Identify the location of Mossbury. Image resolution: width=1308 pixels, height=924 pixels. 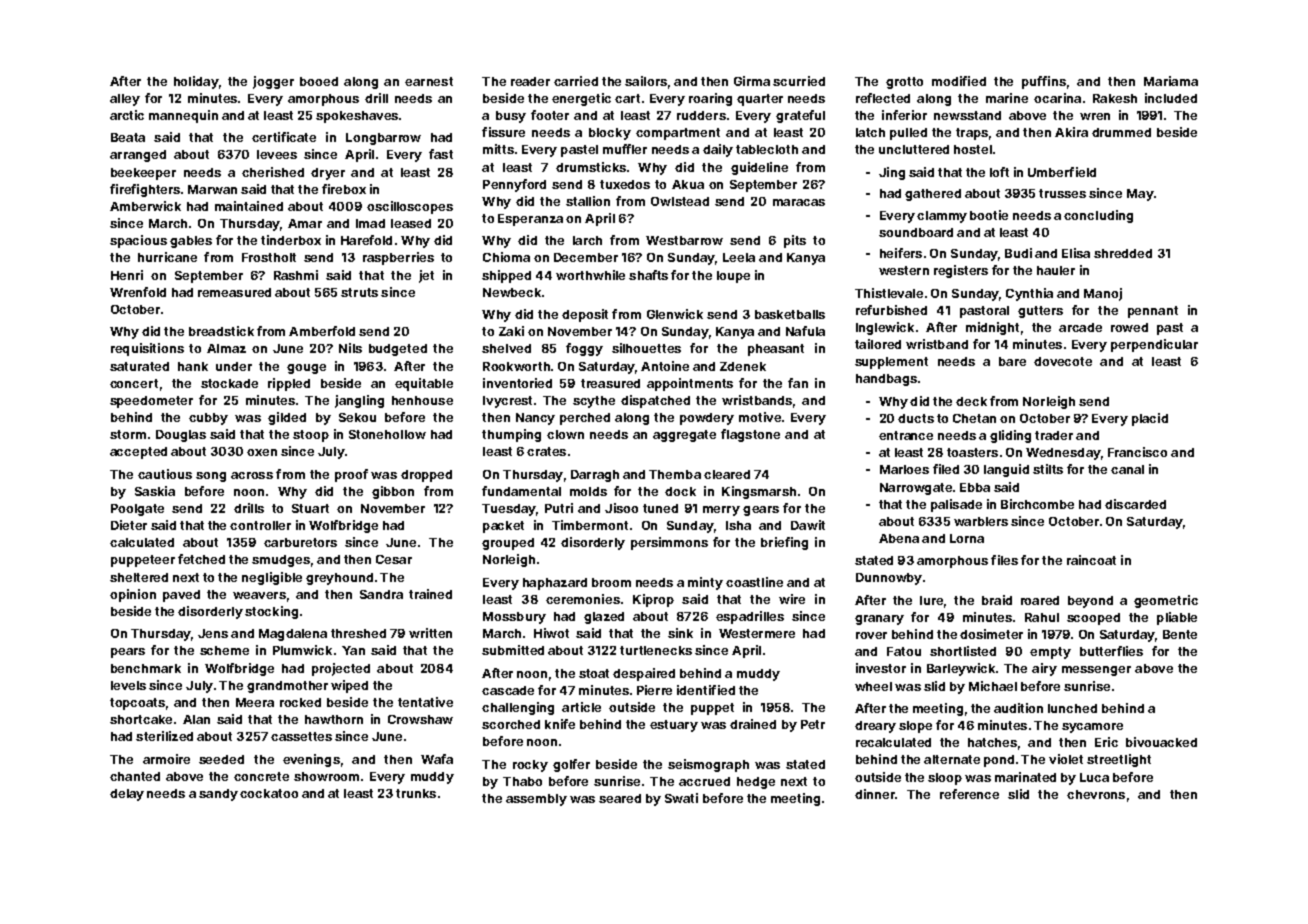
(514, 618).
